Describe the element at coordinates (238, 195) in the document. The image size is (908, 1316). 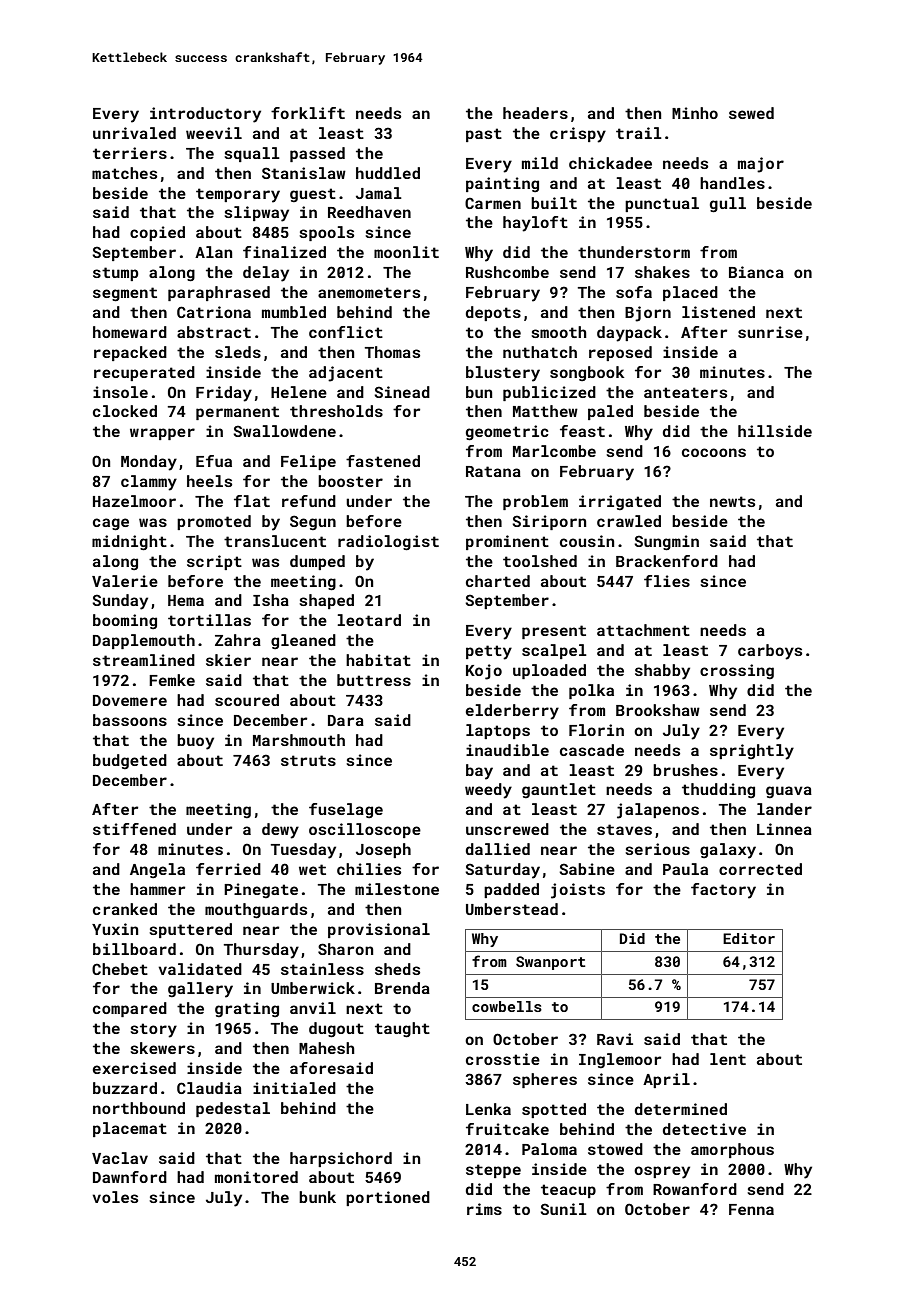
I see `temporary` at that location.
